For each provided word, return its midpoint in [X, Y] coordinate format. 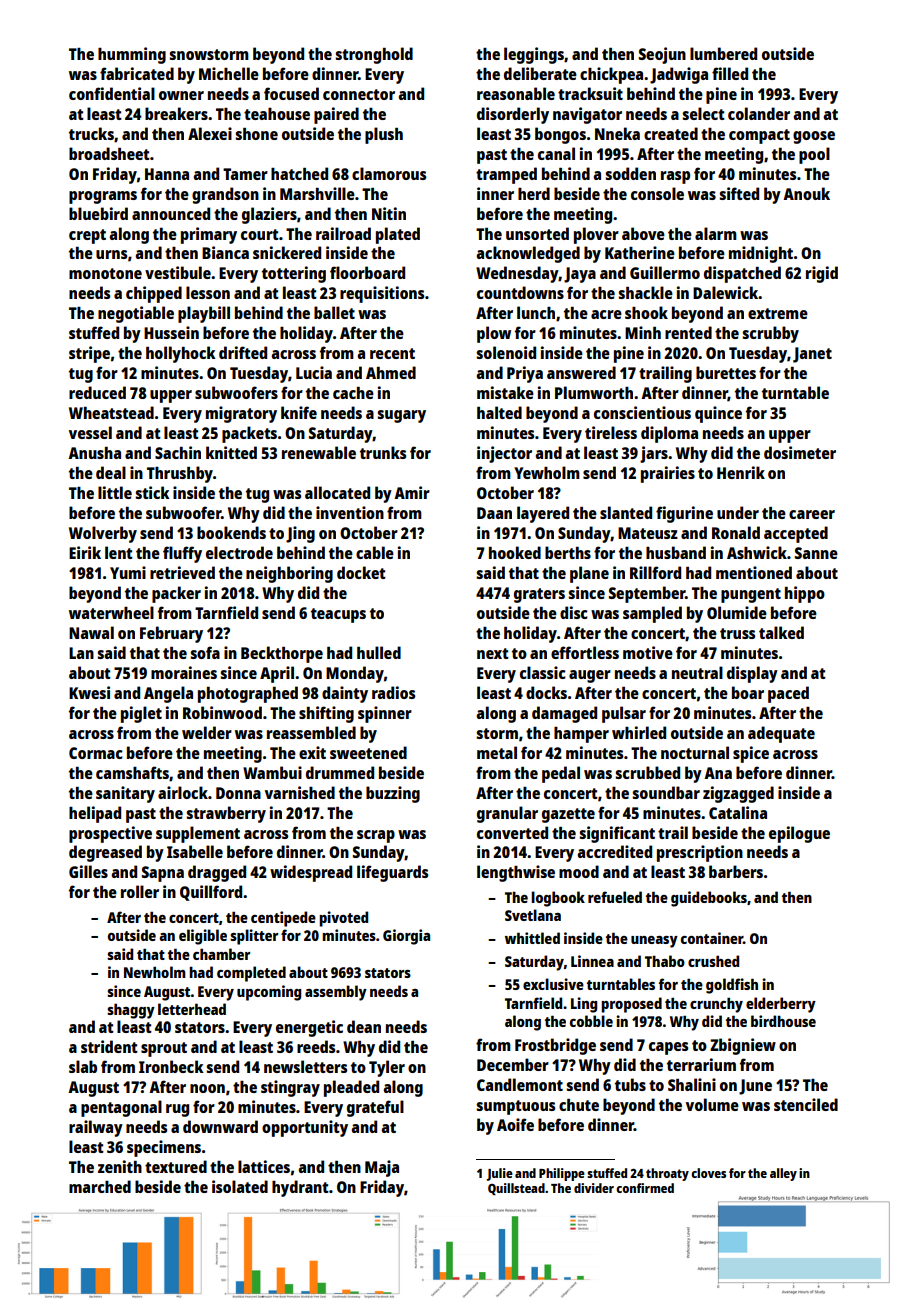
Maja [382, 1168]
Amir [412, 492]
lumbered [723, 53]
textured [176, 1166]
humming [132, 55]
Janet [812, 355]
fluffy [182, 554]
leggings [534, 55]
